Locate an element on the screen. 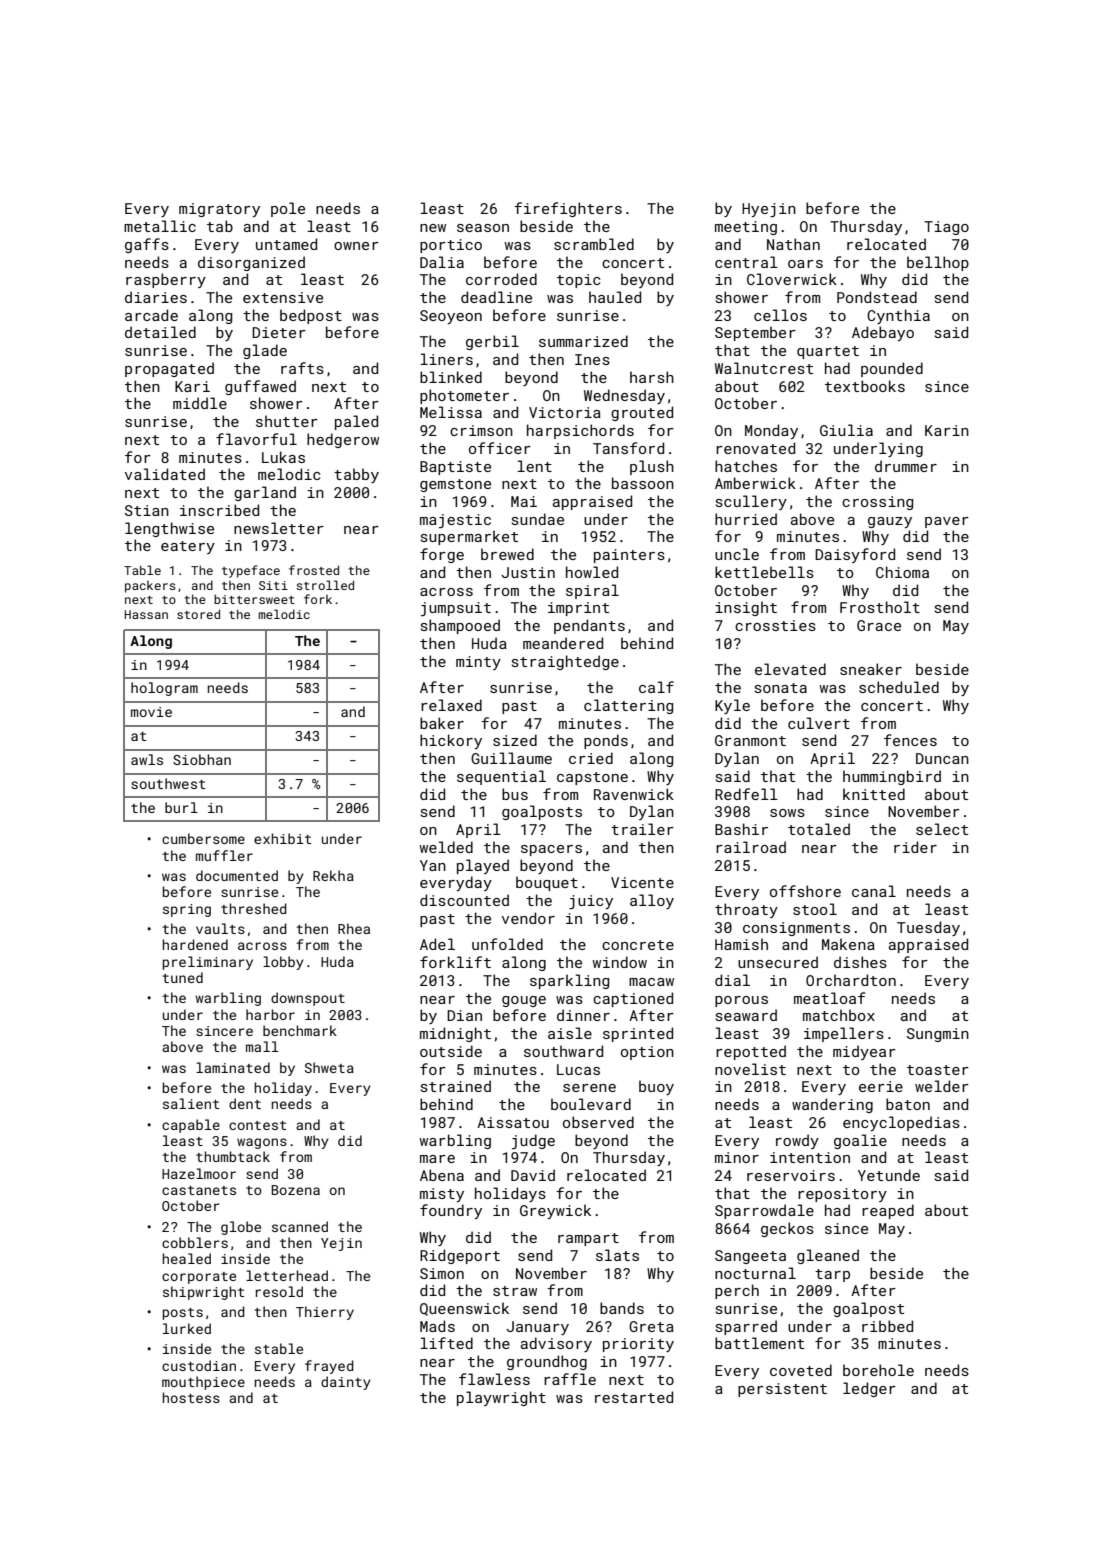 The width and height of the screenshot is (1094, 1547). playwright is located at coordinates (501, 1398).
